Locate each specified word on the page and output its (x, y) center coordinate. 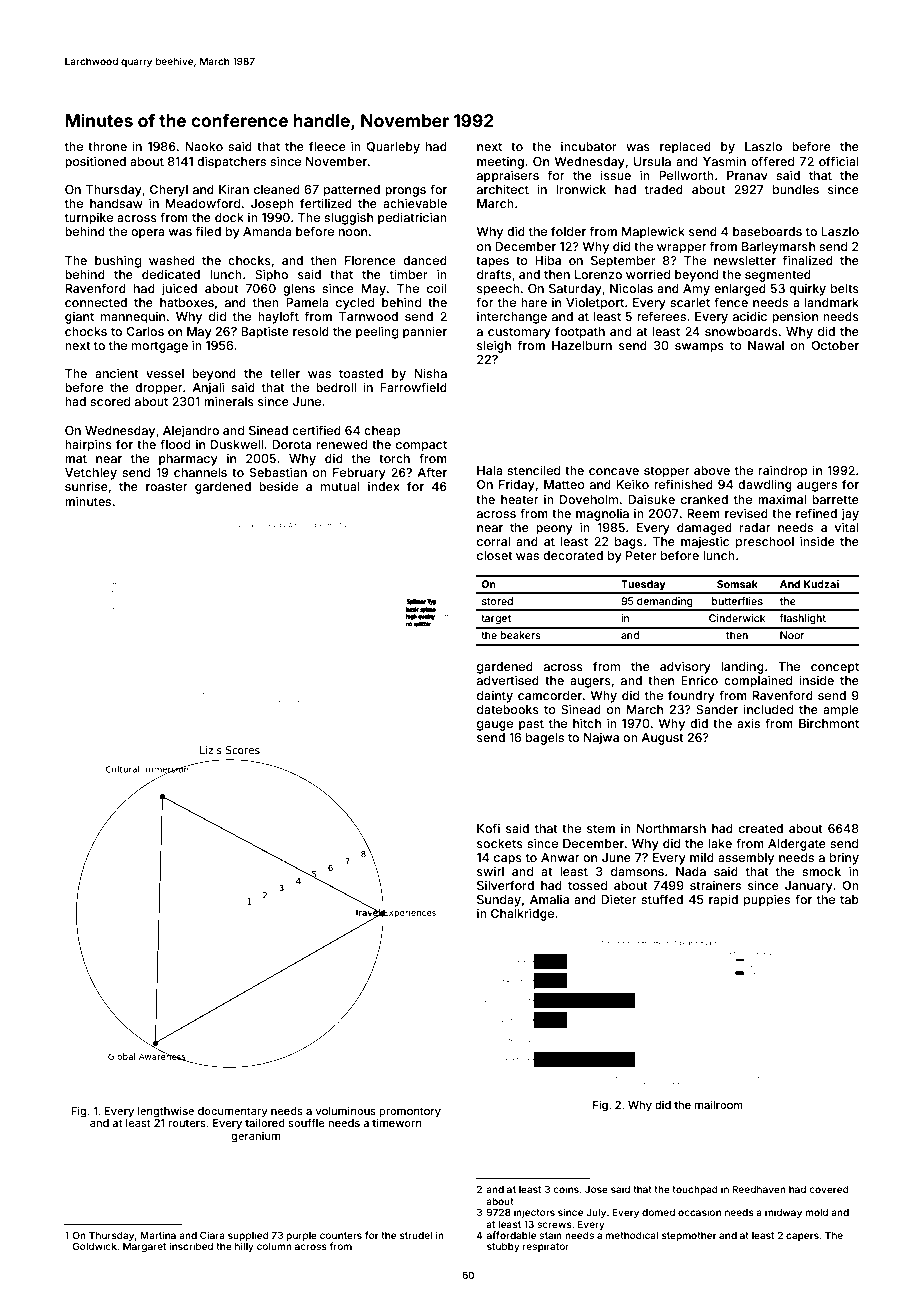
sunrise (86, 486)
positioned (95, 162)
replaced (685, 148)
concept (835, 668)
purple (301, 1236)
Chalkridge (522, 914)
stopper (667, 472)
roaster (167, 486)
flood (175, 444)
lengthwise (165, 1112)
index (384, 486)
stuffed (662, 899)
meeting (500, 162)
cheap (382, 432)
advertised (508, 680)
